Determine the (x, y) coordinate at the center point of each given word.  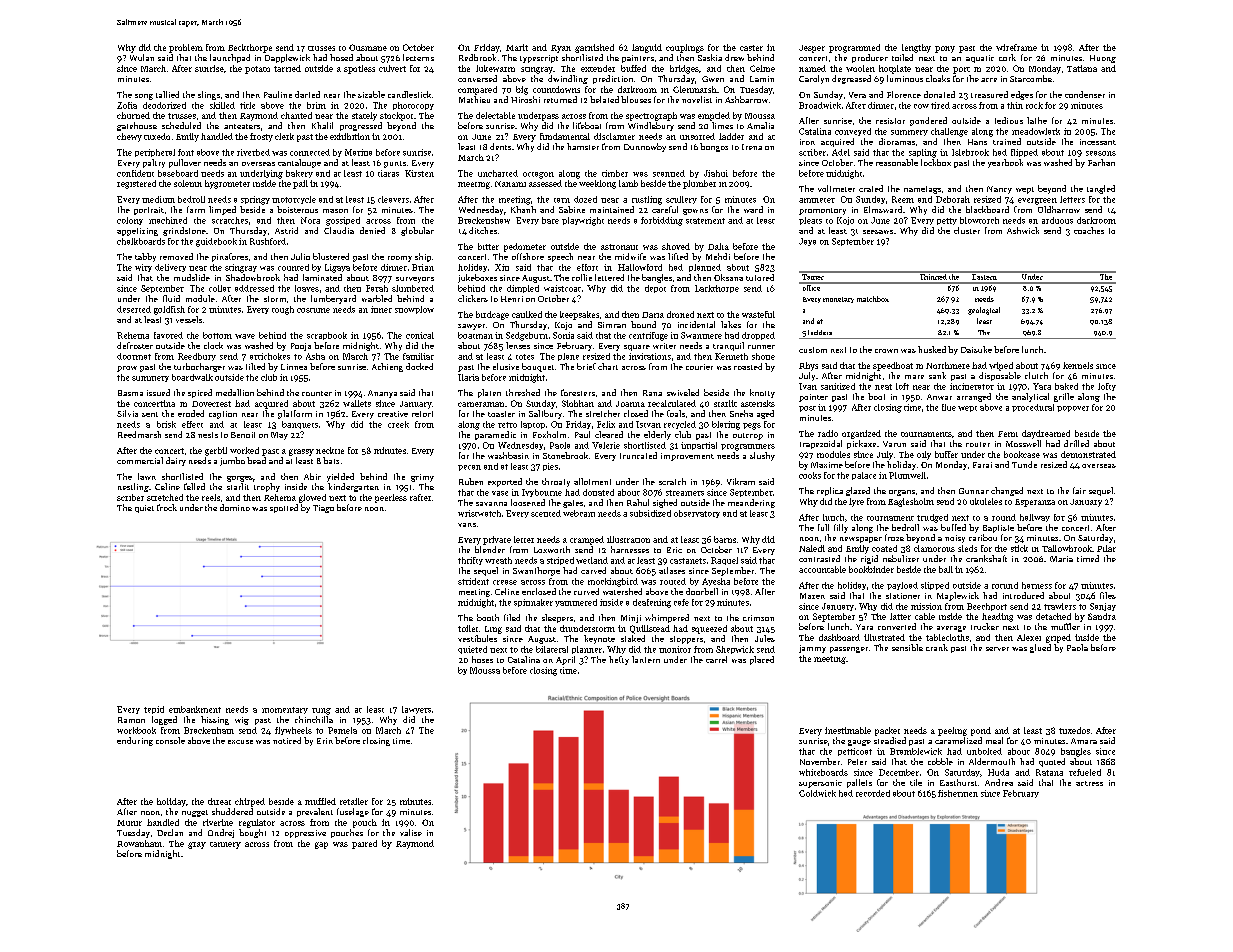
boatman (475, 335)
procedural (1033, 408)
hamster (583, 146)
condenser (1085, 94)
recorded (873, 793)
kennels (1078, 365)
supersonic (820, 784)
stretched (165, 497)
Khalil (322, 125)
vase (500, 493)
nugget (195, 813)
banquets (300, 425)
